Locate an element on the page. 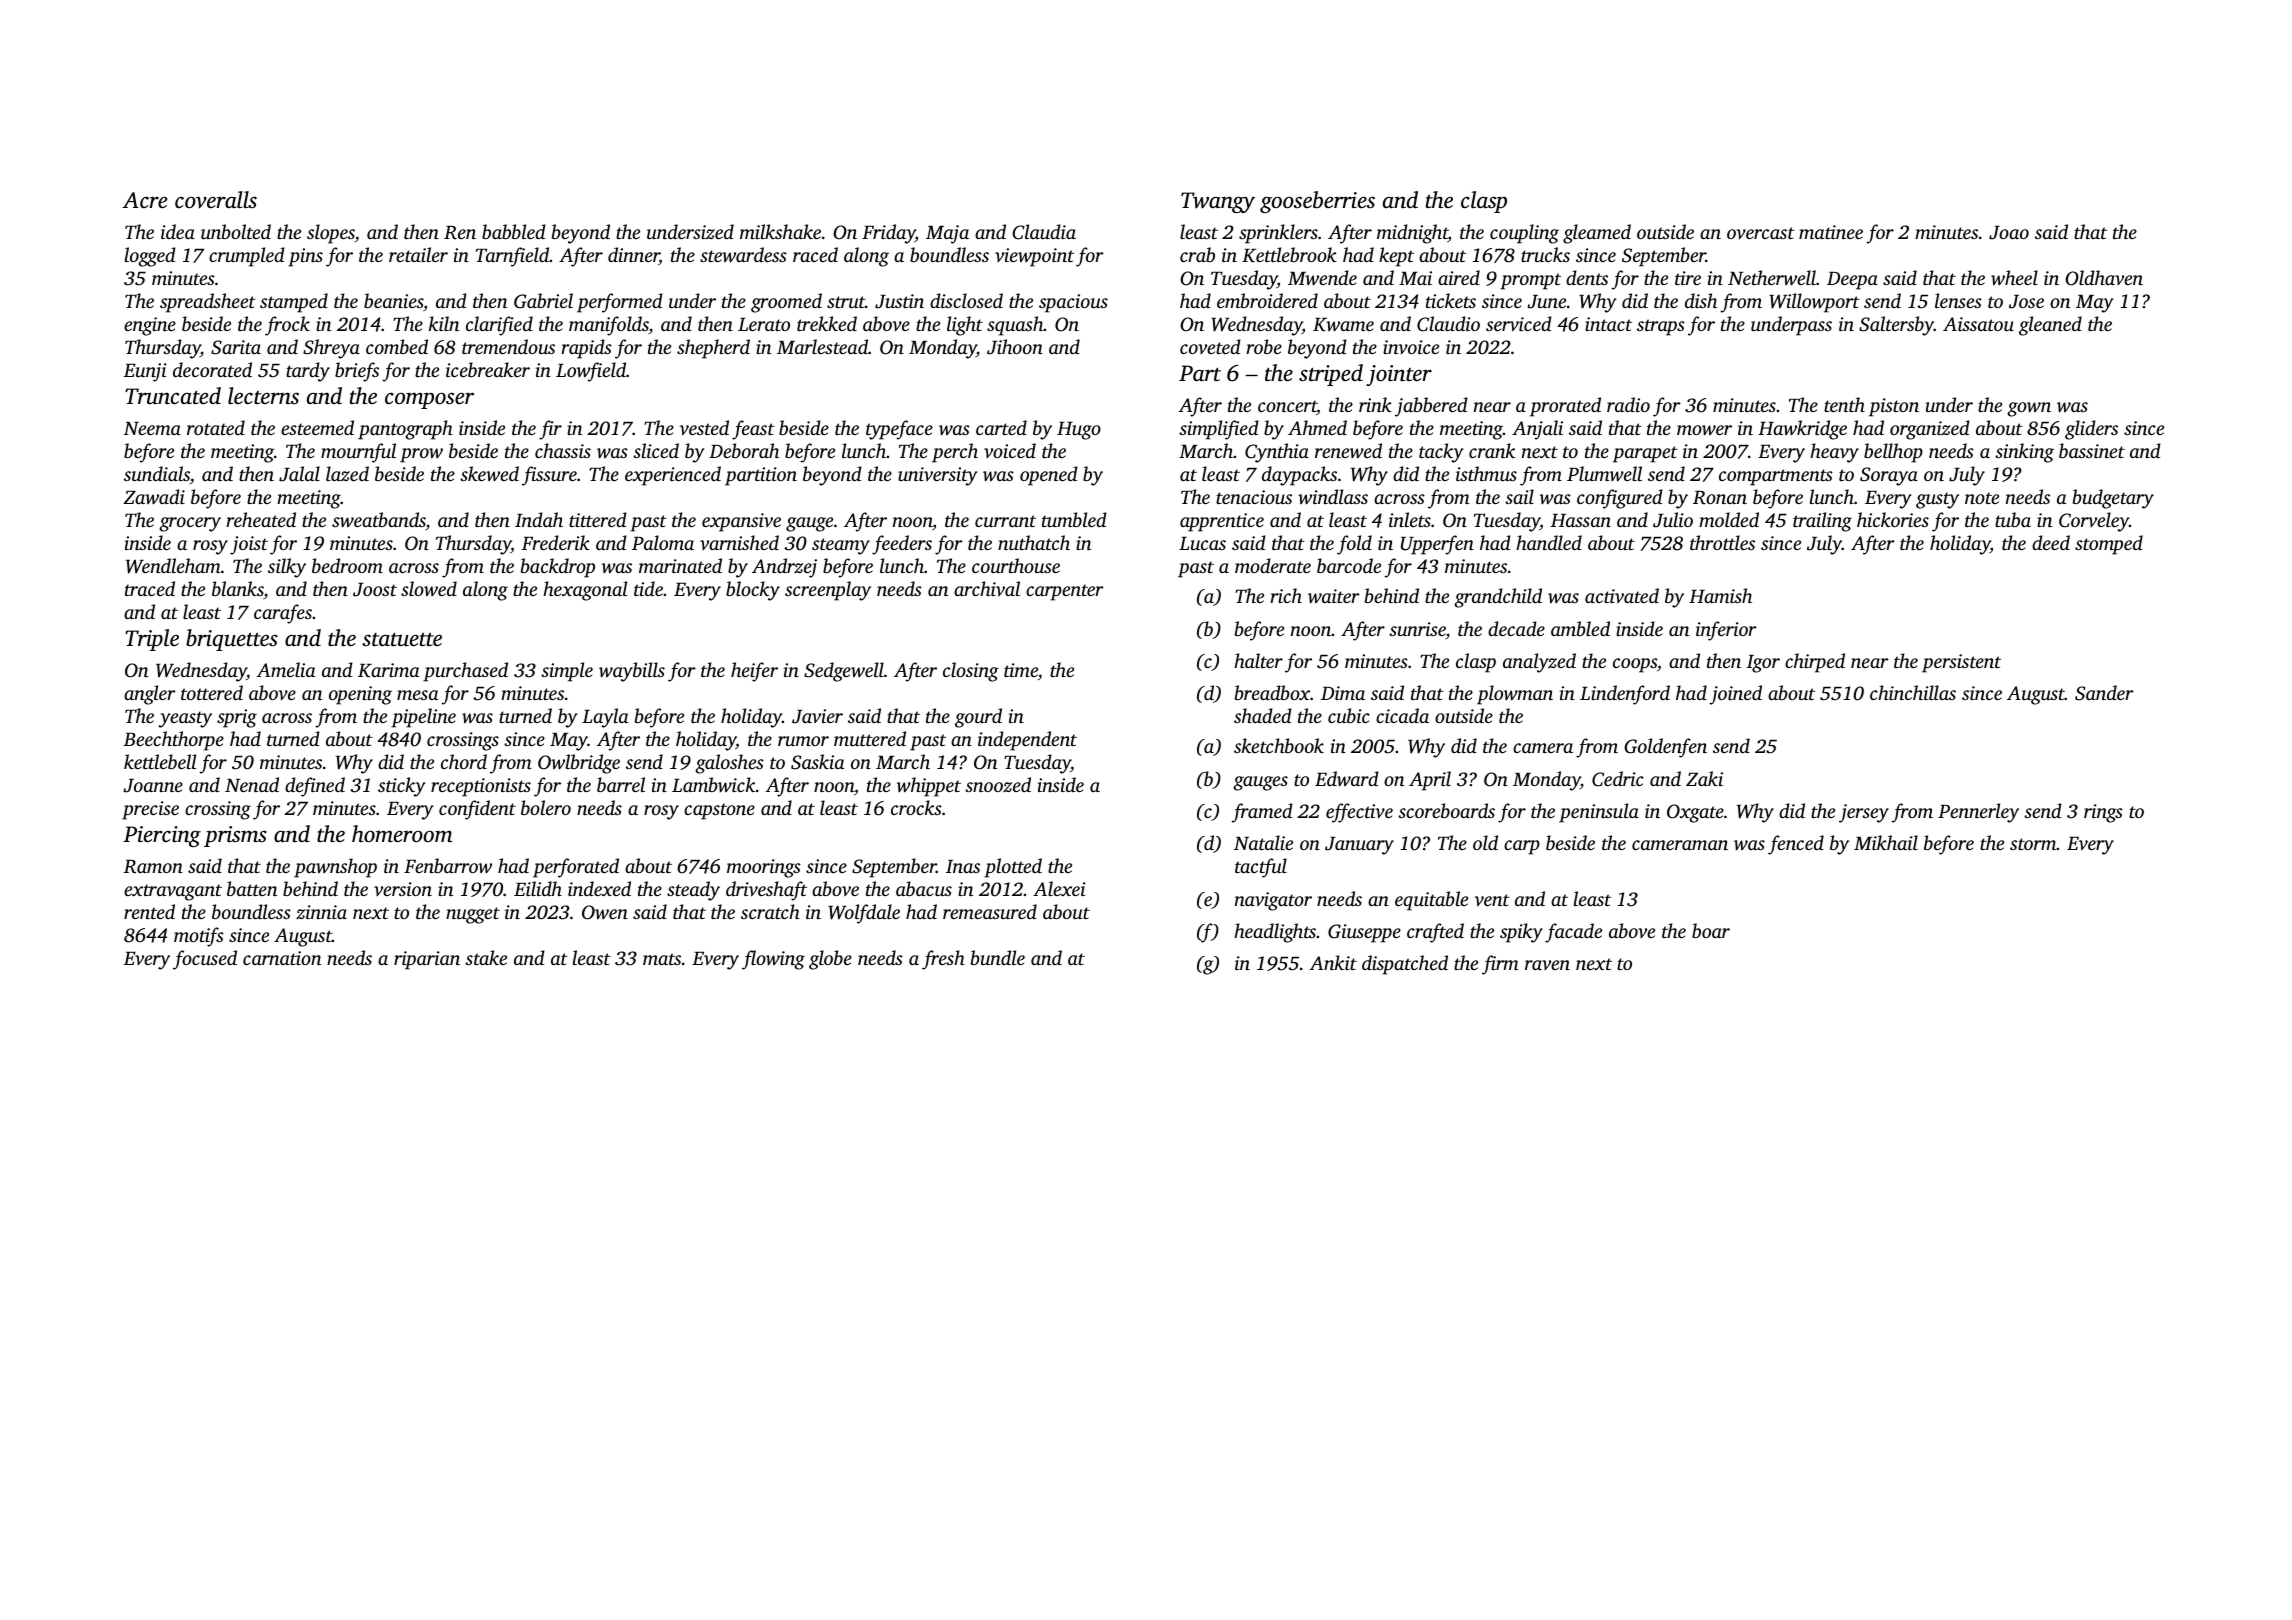 The height and width of the image is (1620, 2292). mats is located at coordinates (662, 959).
